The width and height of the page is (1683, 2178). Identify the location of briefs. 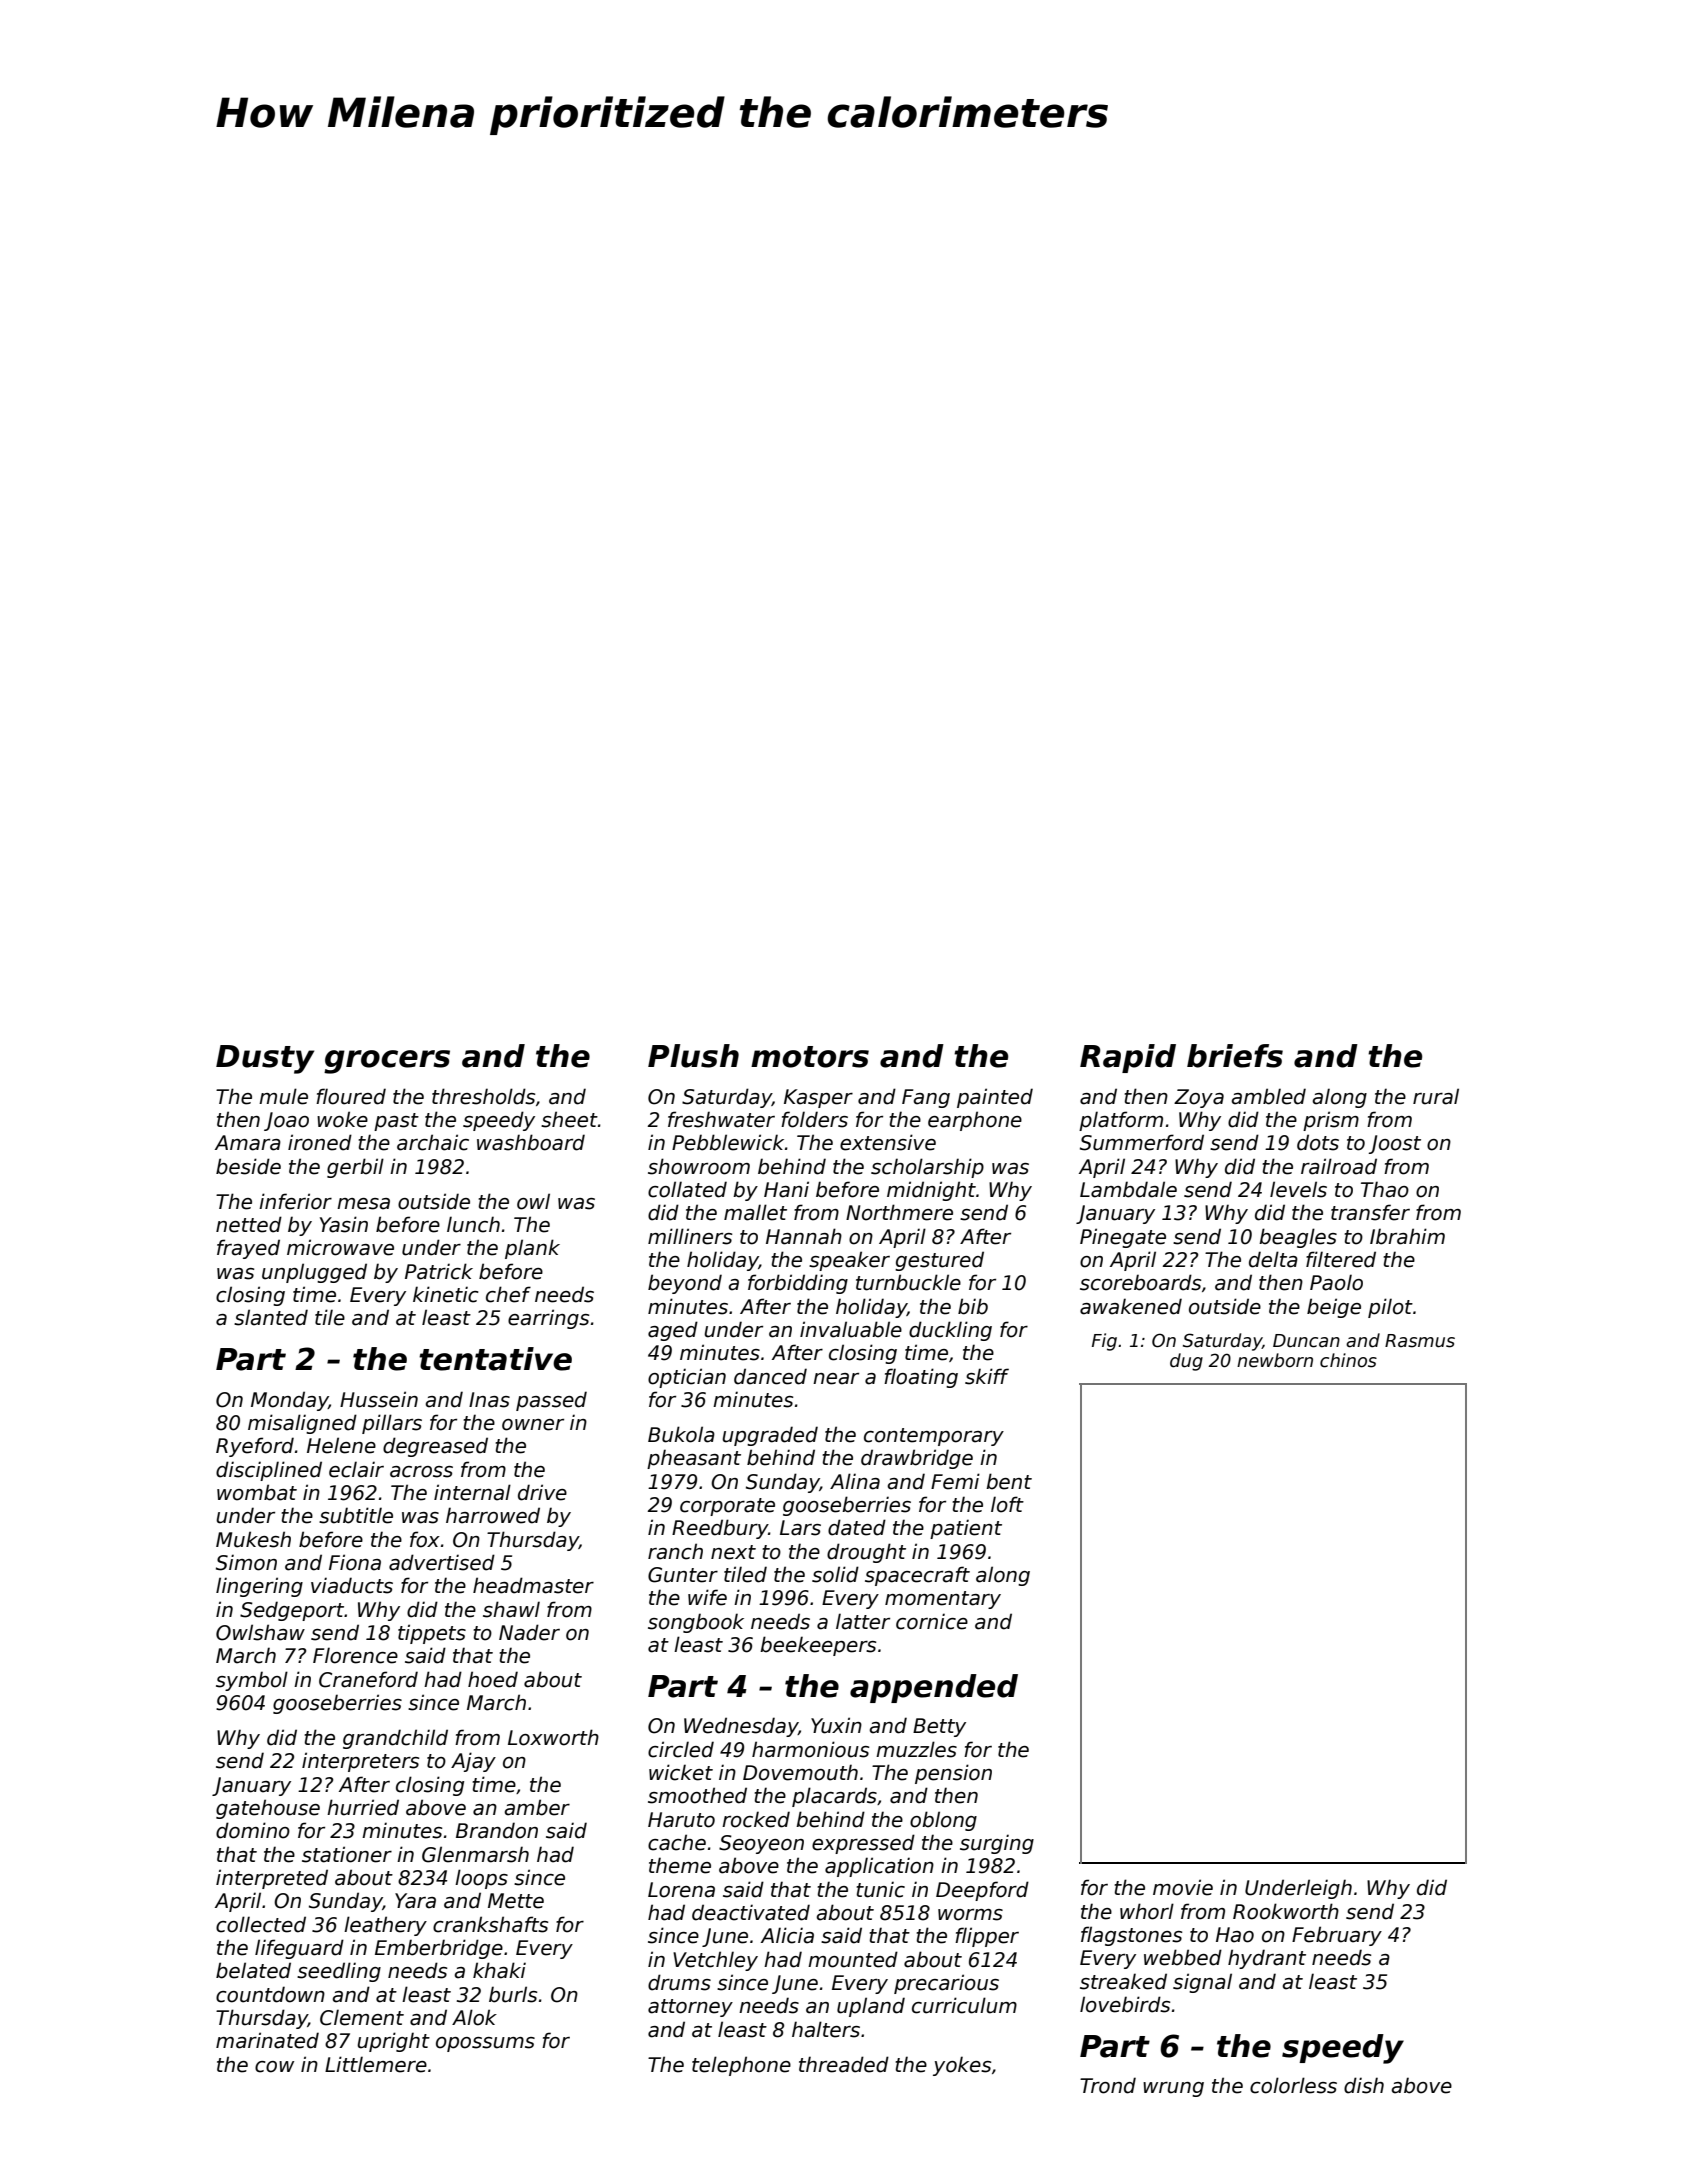
(1235, 1056).
